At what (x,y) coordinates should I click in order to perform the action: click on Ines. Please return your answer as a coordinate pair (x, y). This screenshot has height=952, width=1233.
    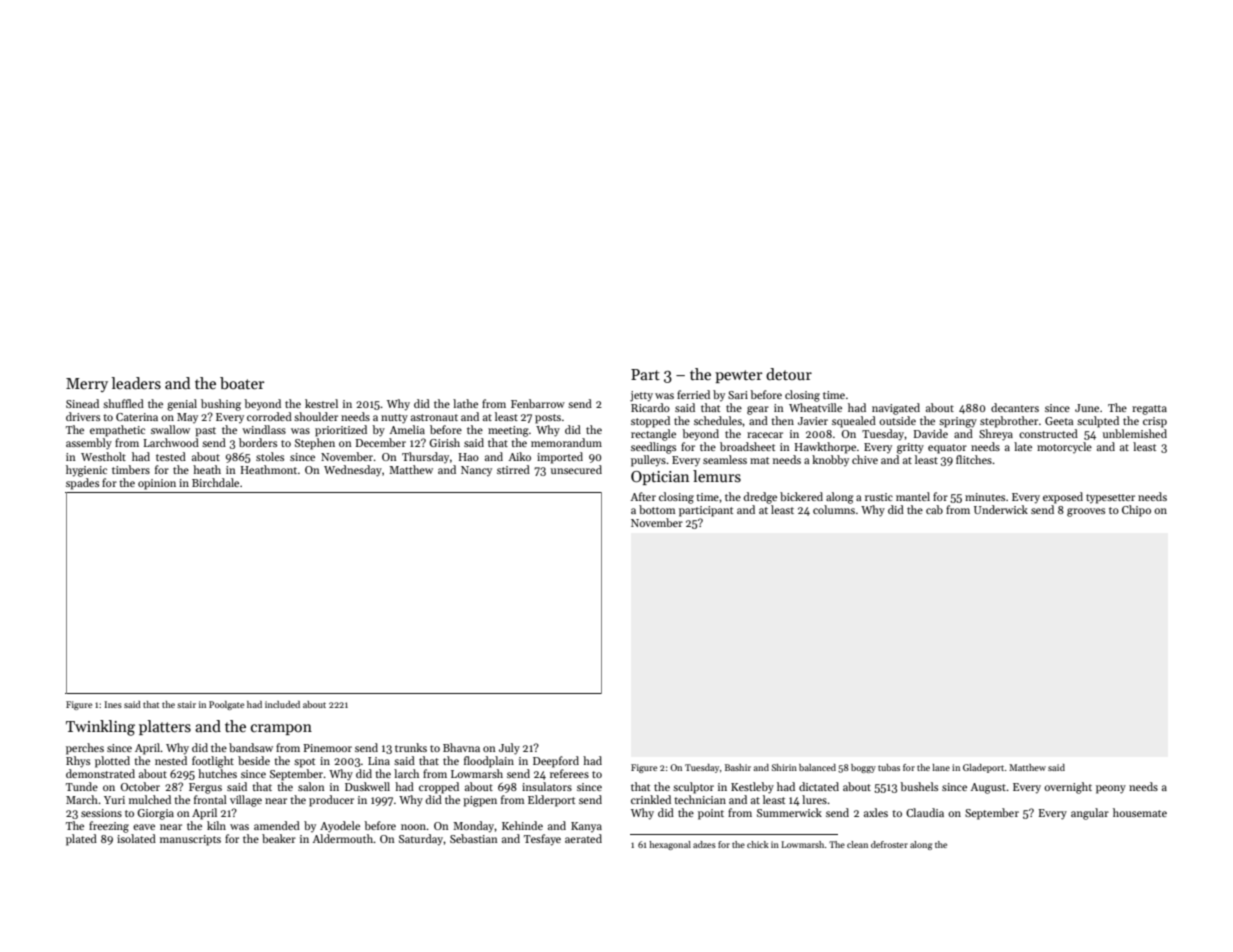
    Looking at the image, I should click on (113, 704).
